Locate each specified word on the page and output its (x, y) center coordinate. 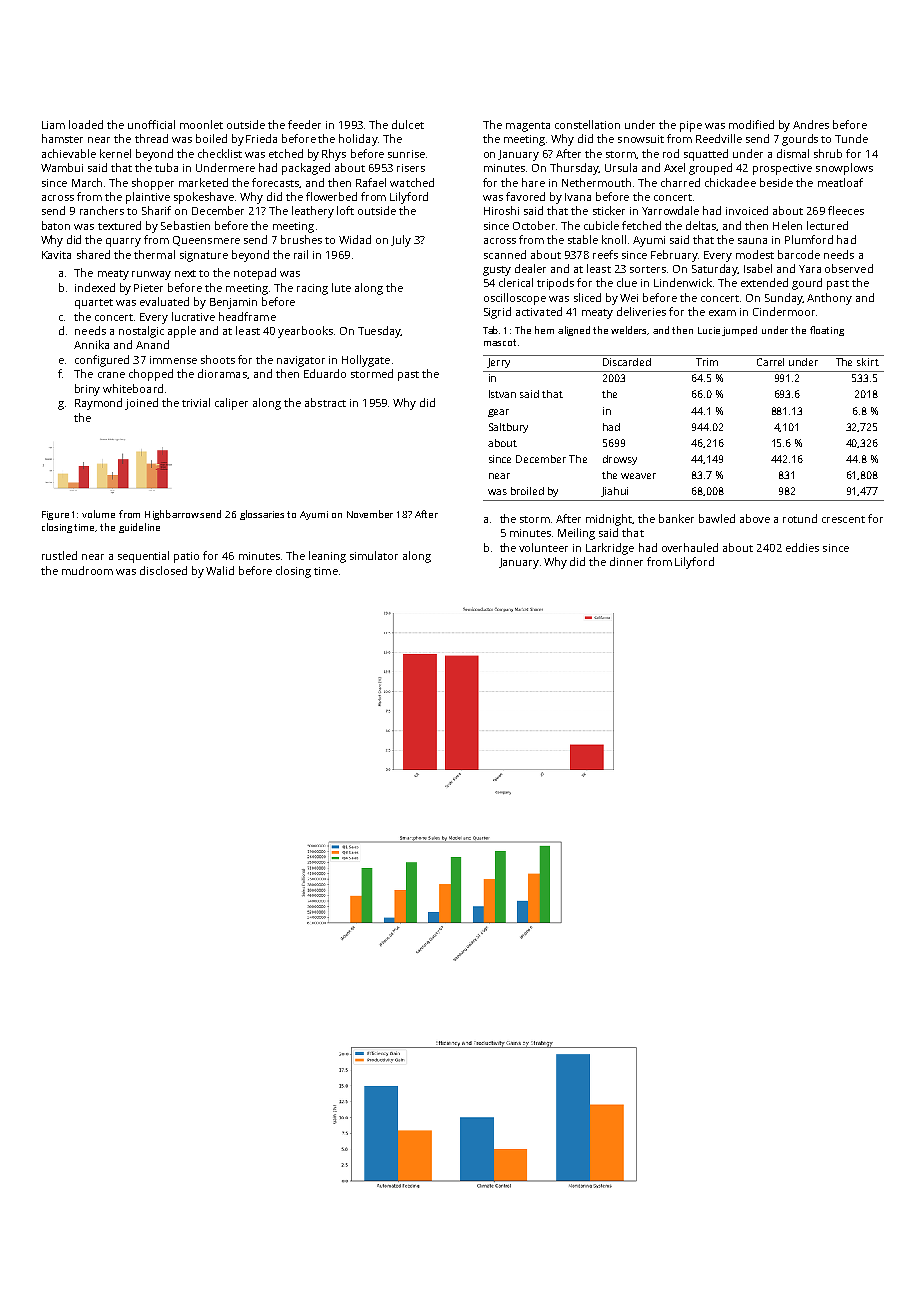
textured (119, 225)
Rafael (371, 182)
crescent (843, 519)
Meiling (576, 534)
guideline (139, 528)
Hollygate (366, 361)
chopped (151, 375)
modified (751, 124)
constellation (587, 124)
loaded (86, 124)
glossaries (262, 515)
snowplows (844, 169)
